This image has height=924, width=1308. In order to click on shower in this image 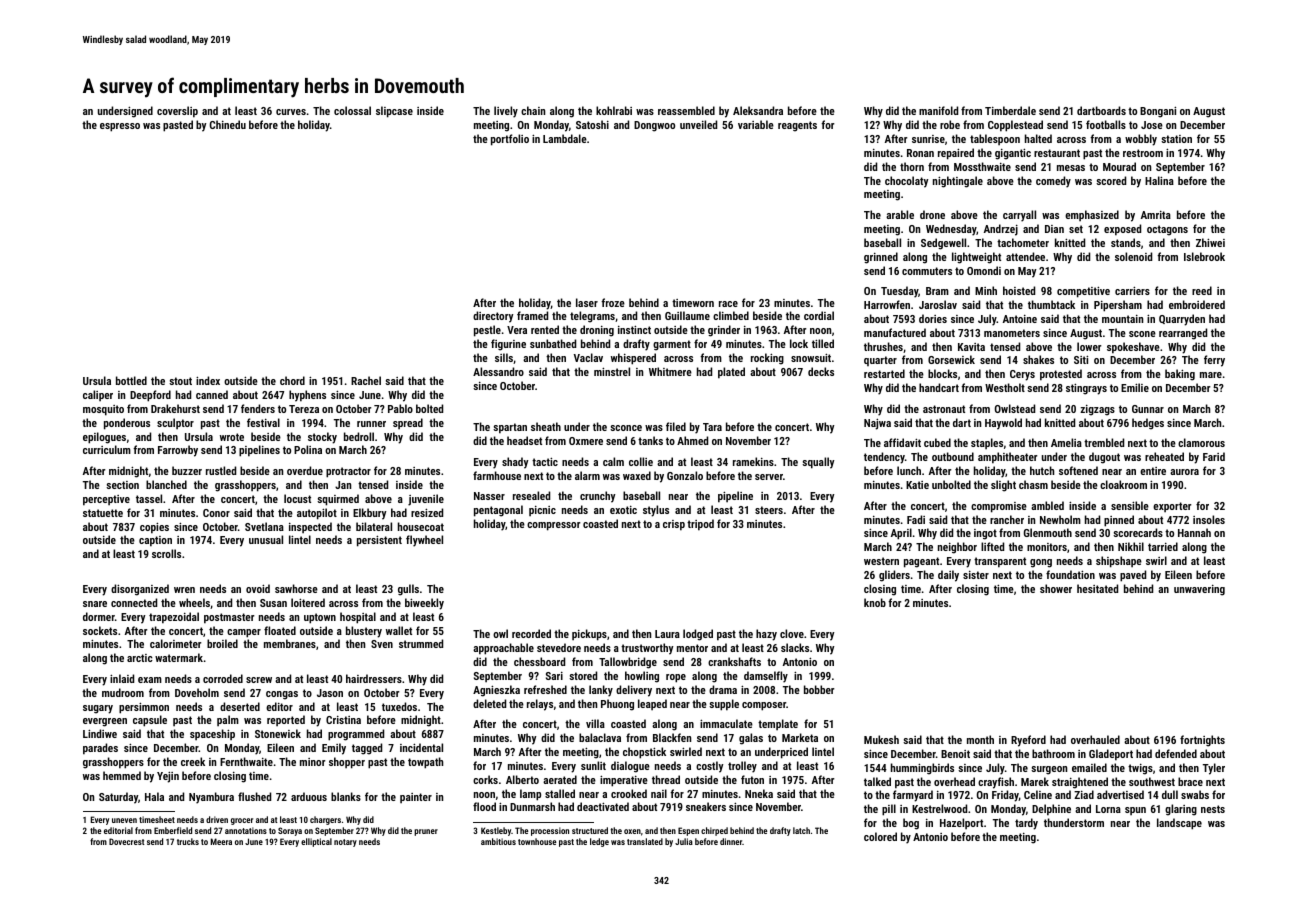, I will do `click(1056, 588)`.
